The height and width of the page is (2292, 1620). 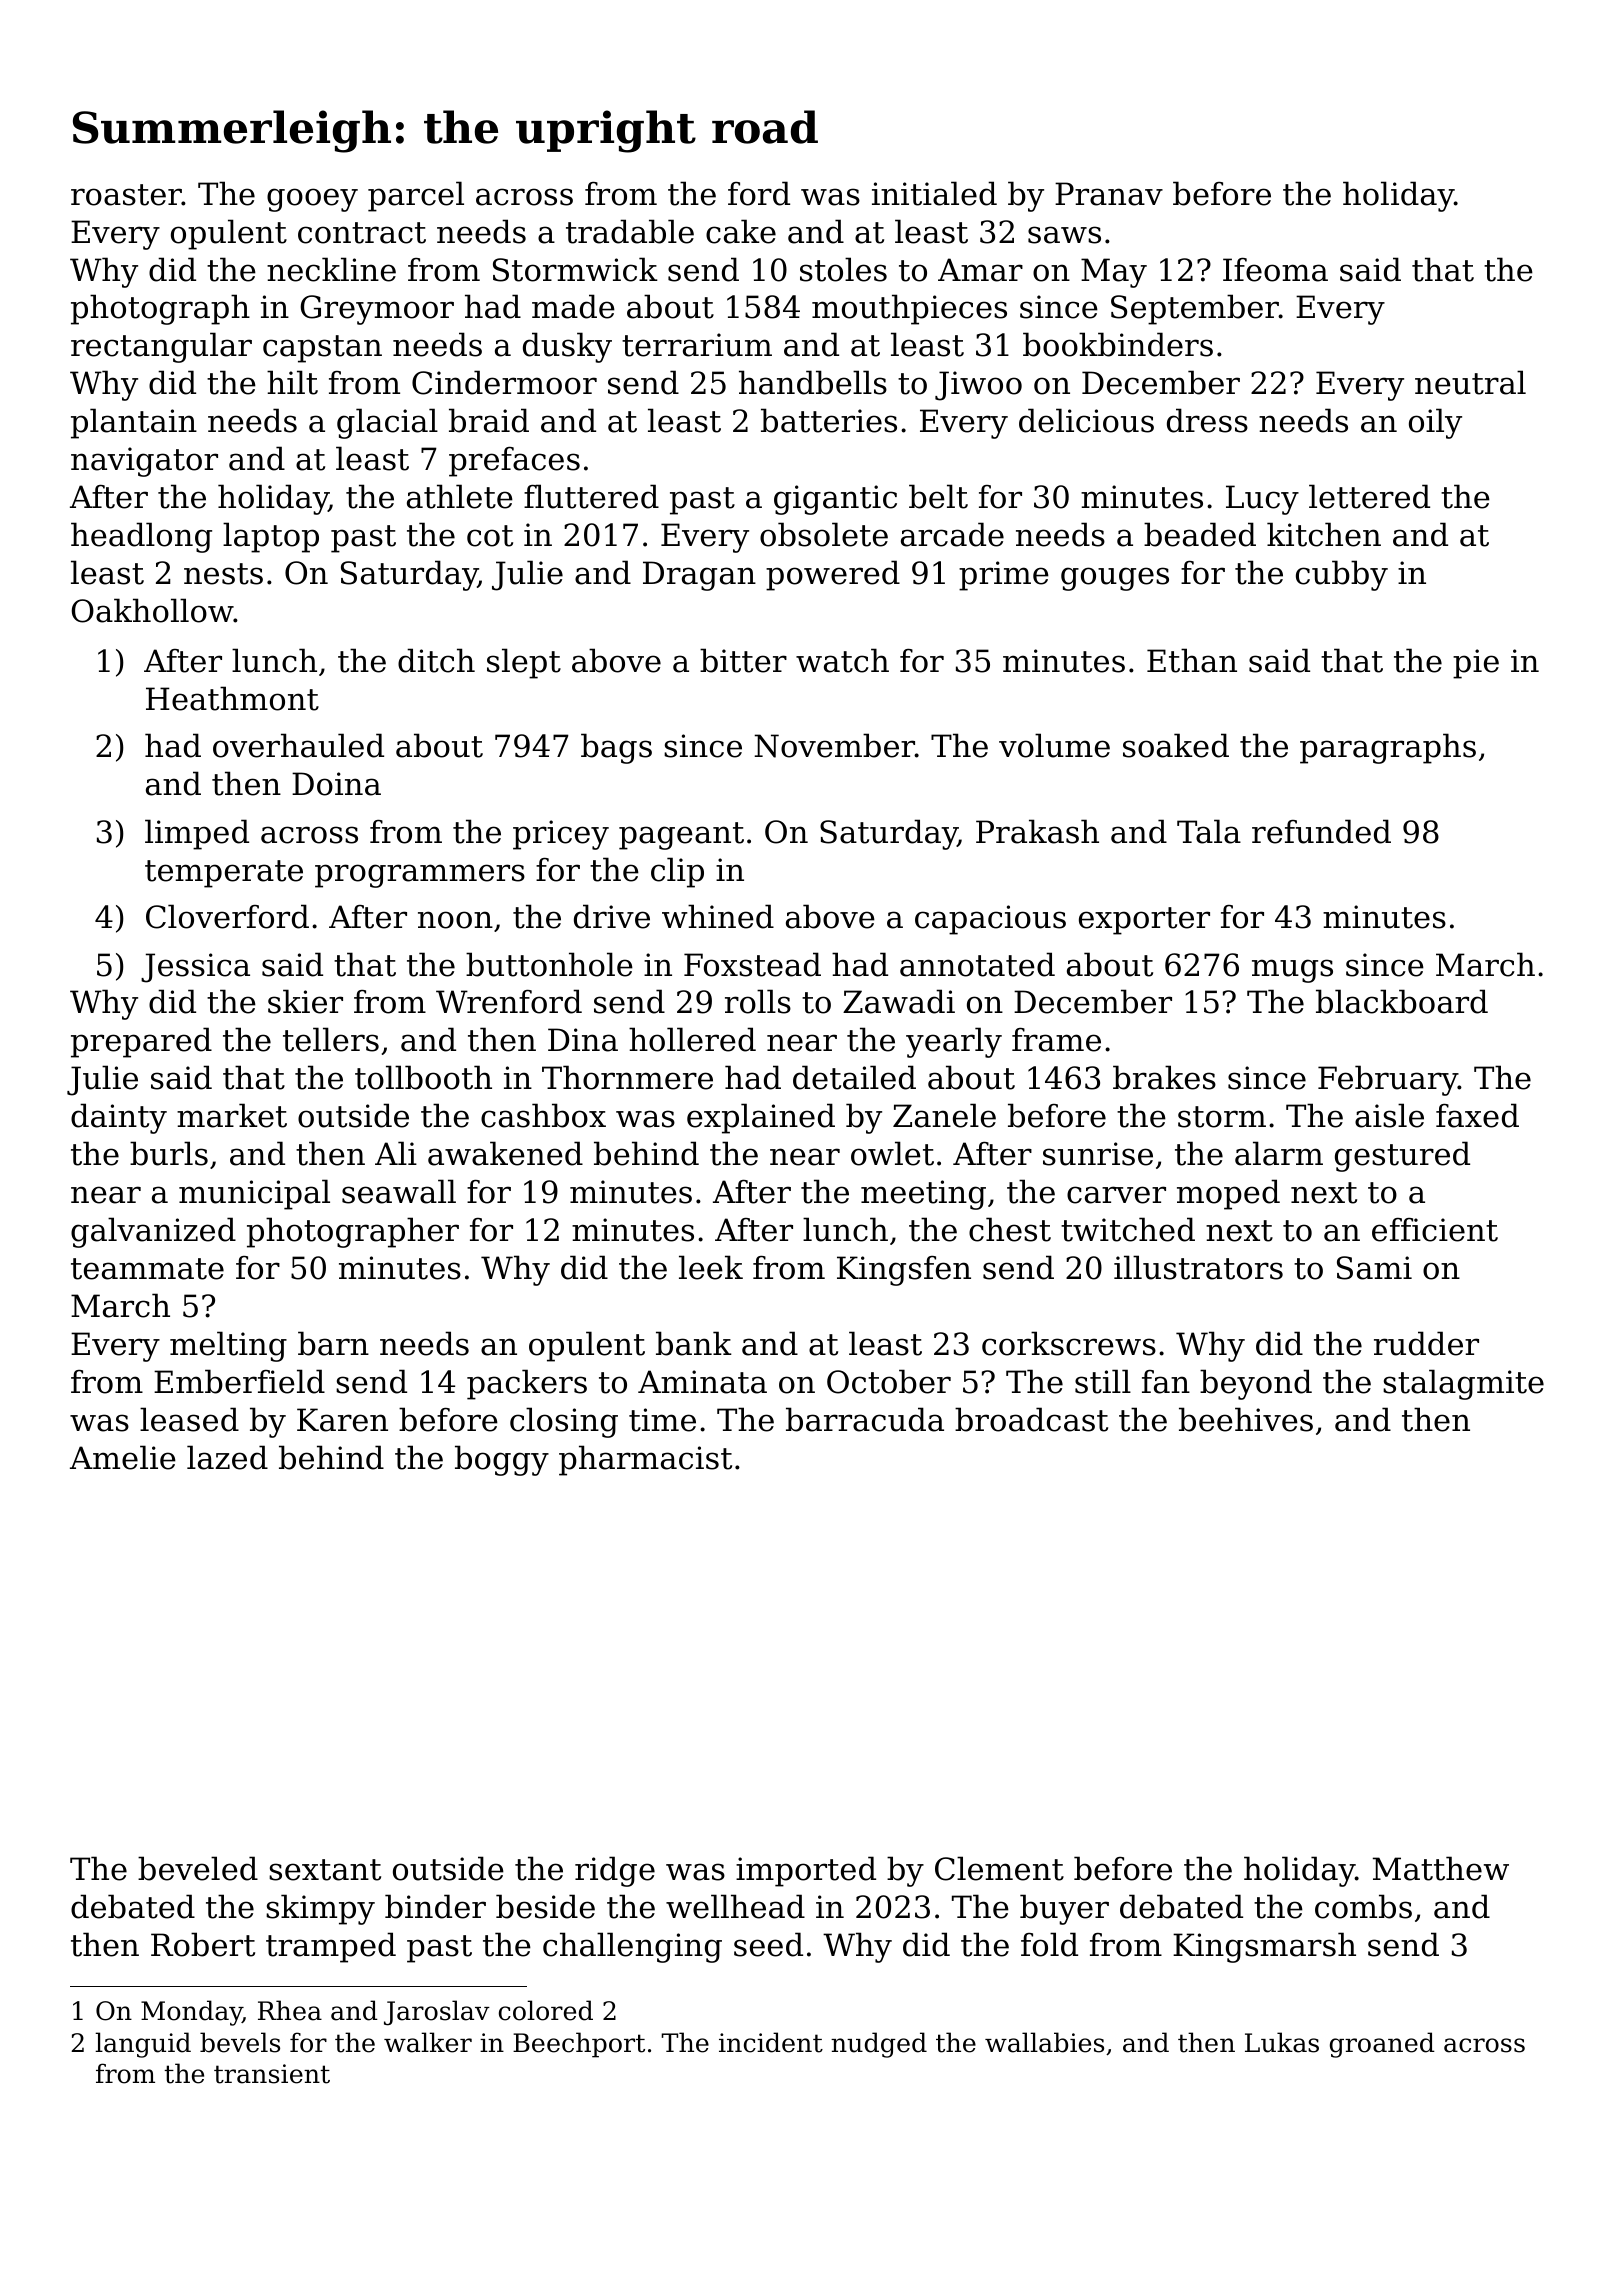 I want to click on parcel, so click(x=416, y=196).
